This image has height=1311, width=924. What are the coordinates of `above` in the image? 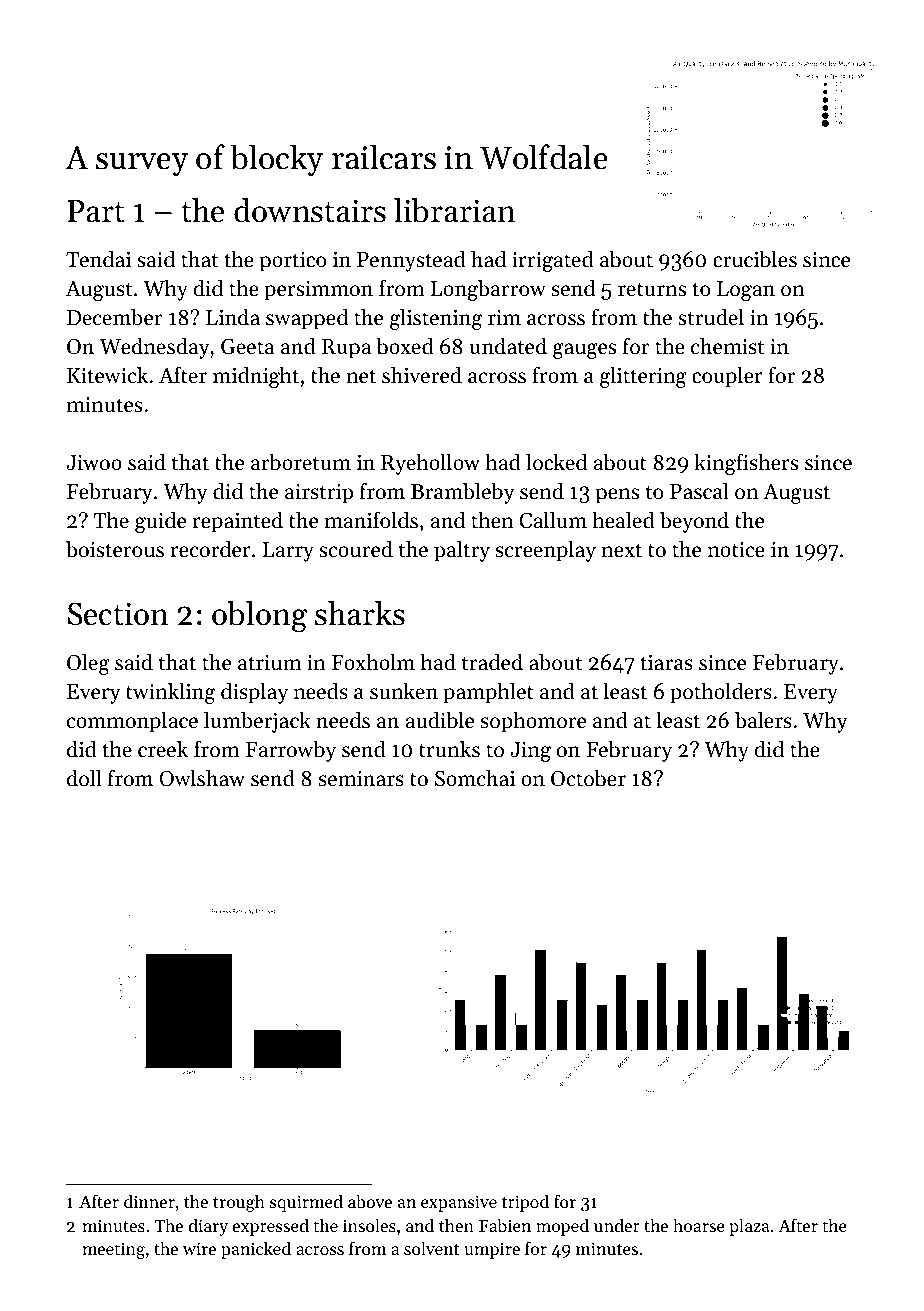 It's located at (370, 1201).
